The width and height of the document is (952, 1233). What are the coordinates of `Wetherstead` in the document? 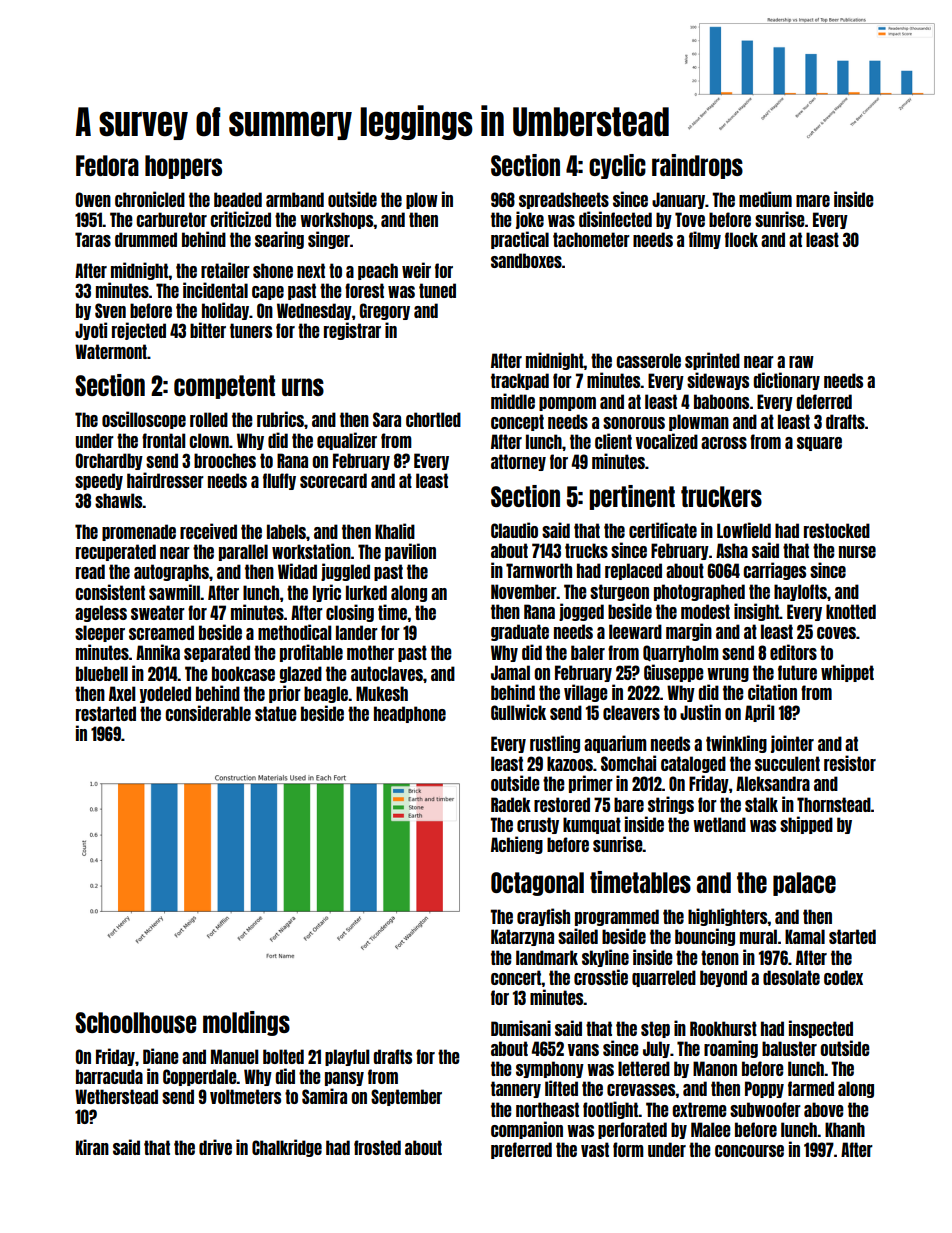 It's located at (116, 1096).
